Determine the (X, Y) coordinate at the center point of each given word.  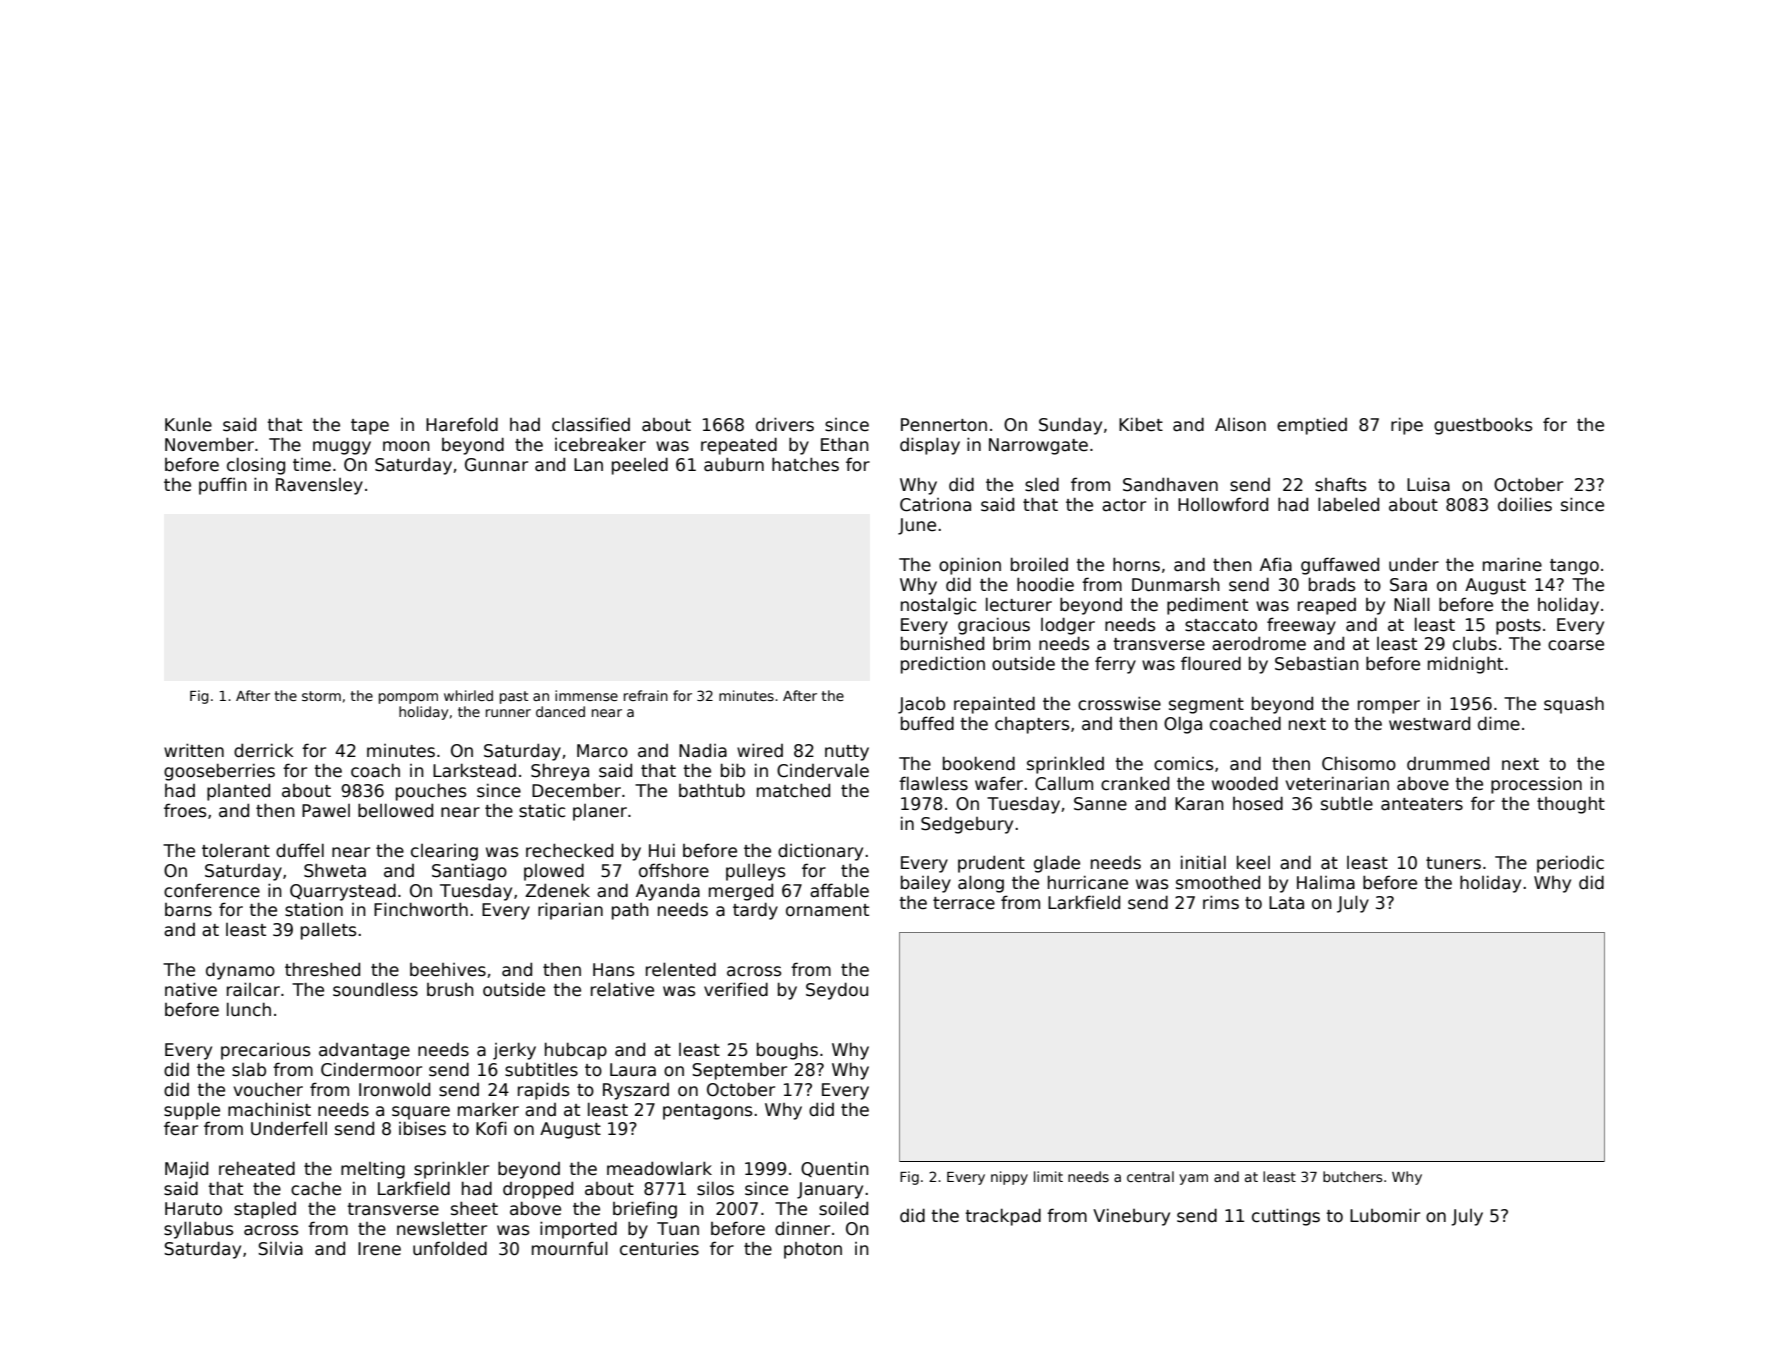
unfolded (450, 1248)
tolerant (236, 850)
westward (1429, 723)
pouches (431, 792)
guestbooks (1483, 426)
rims (1221, 902)
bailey (926, 884)
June (917, 526)
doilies (1525, 504)
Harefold (462, 424)
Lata (1286, 903)
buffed (927, 723)
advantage (364, 1051)
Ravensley (319, 486)
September (739, 1071)
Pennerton (944, 425)
